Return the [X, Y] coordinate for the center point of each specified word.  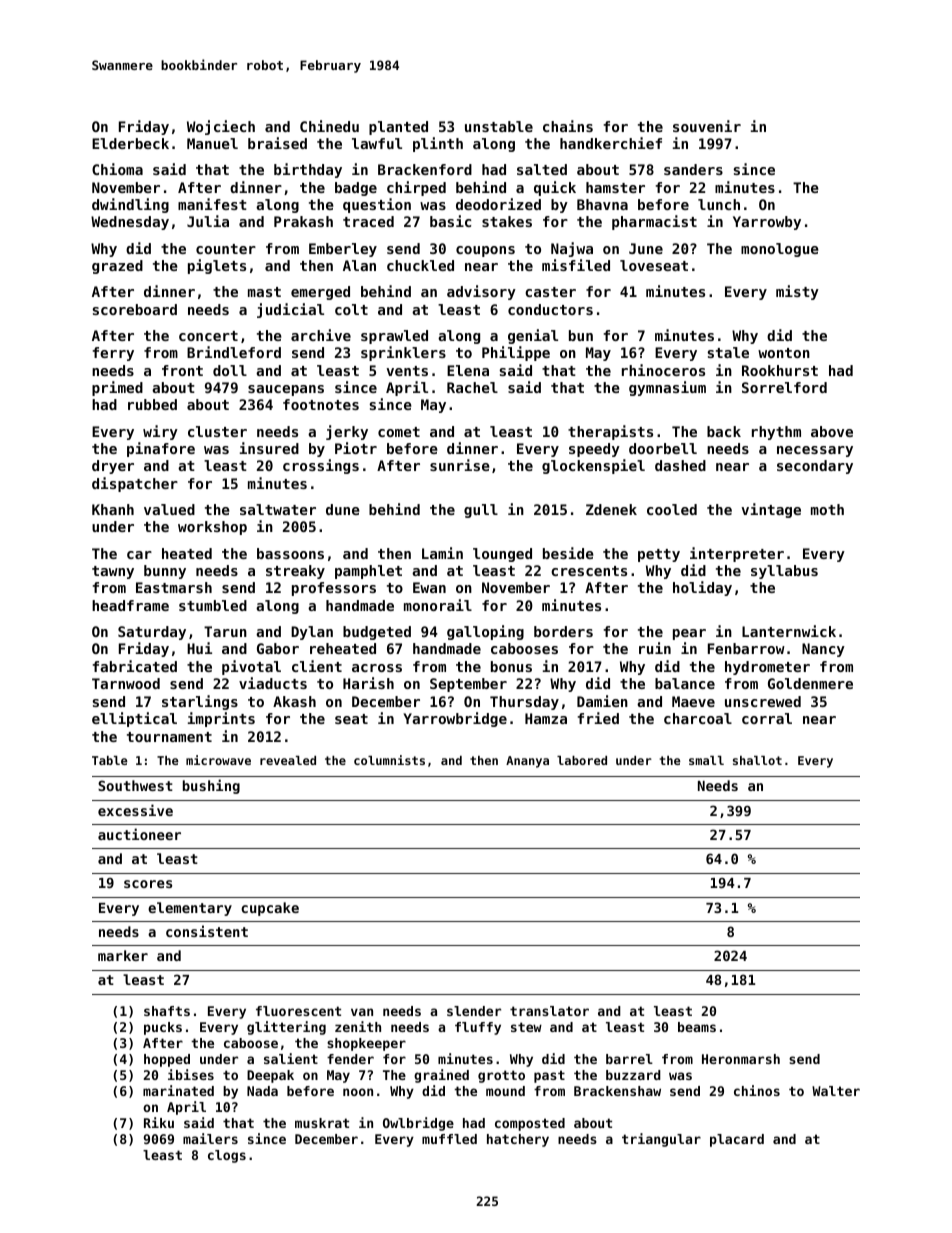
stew [526, 1027]
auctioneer [139, 834]
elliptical [134, 719]
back [724, 431]
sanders [693, 169]
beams [697, 1027]
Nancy [823, 650]
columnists [389, 760]
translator [549, 1011]
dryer [113, 467]
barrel [629, 1059]
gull [481, 511]
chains [568, 126]
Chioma [117, 169]
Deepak [270, 1076]
